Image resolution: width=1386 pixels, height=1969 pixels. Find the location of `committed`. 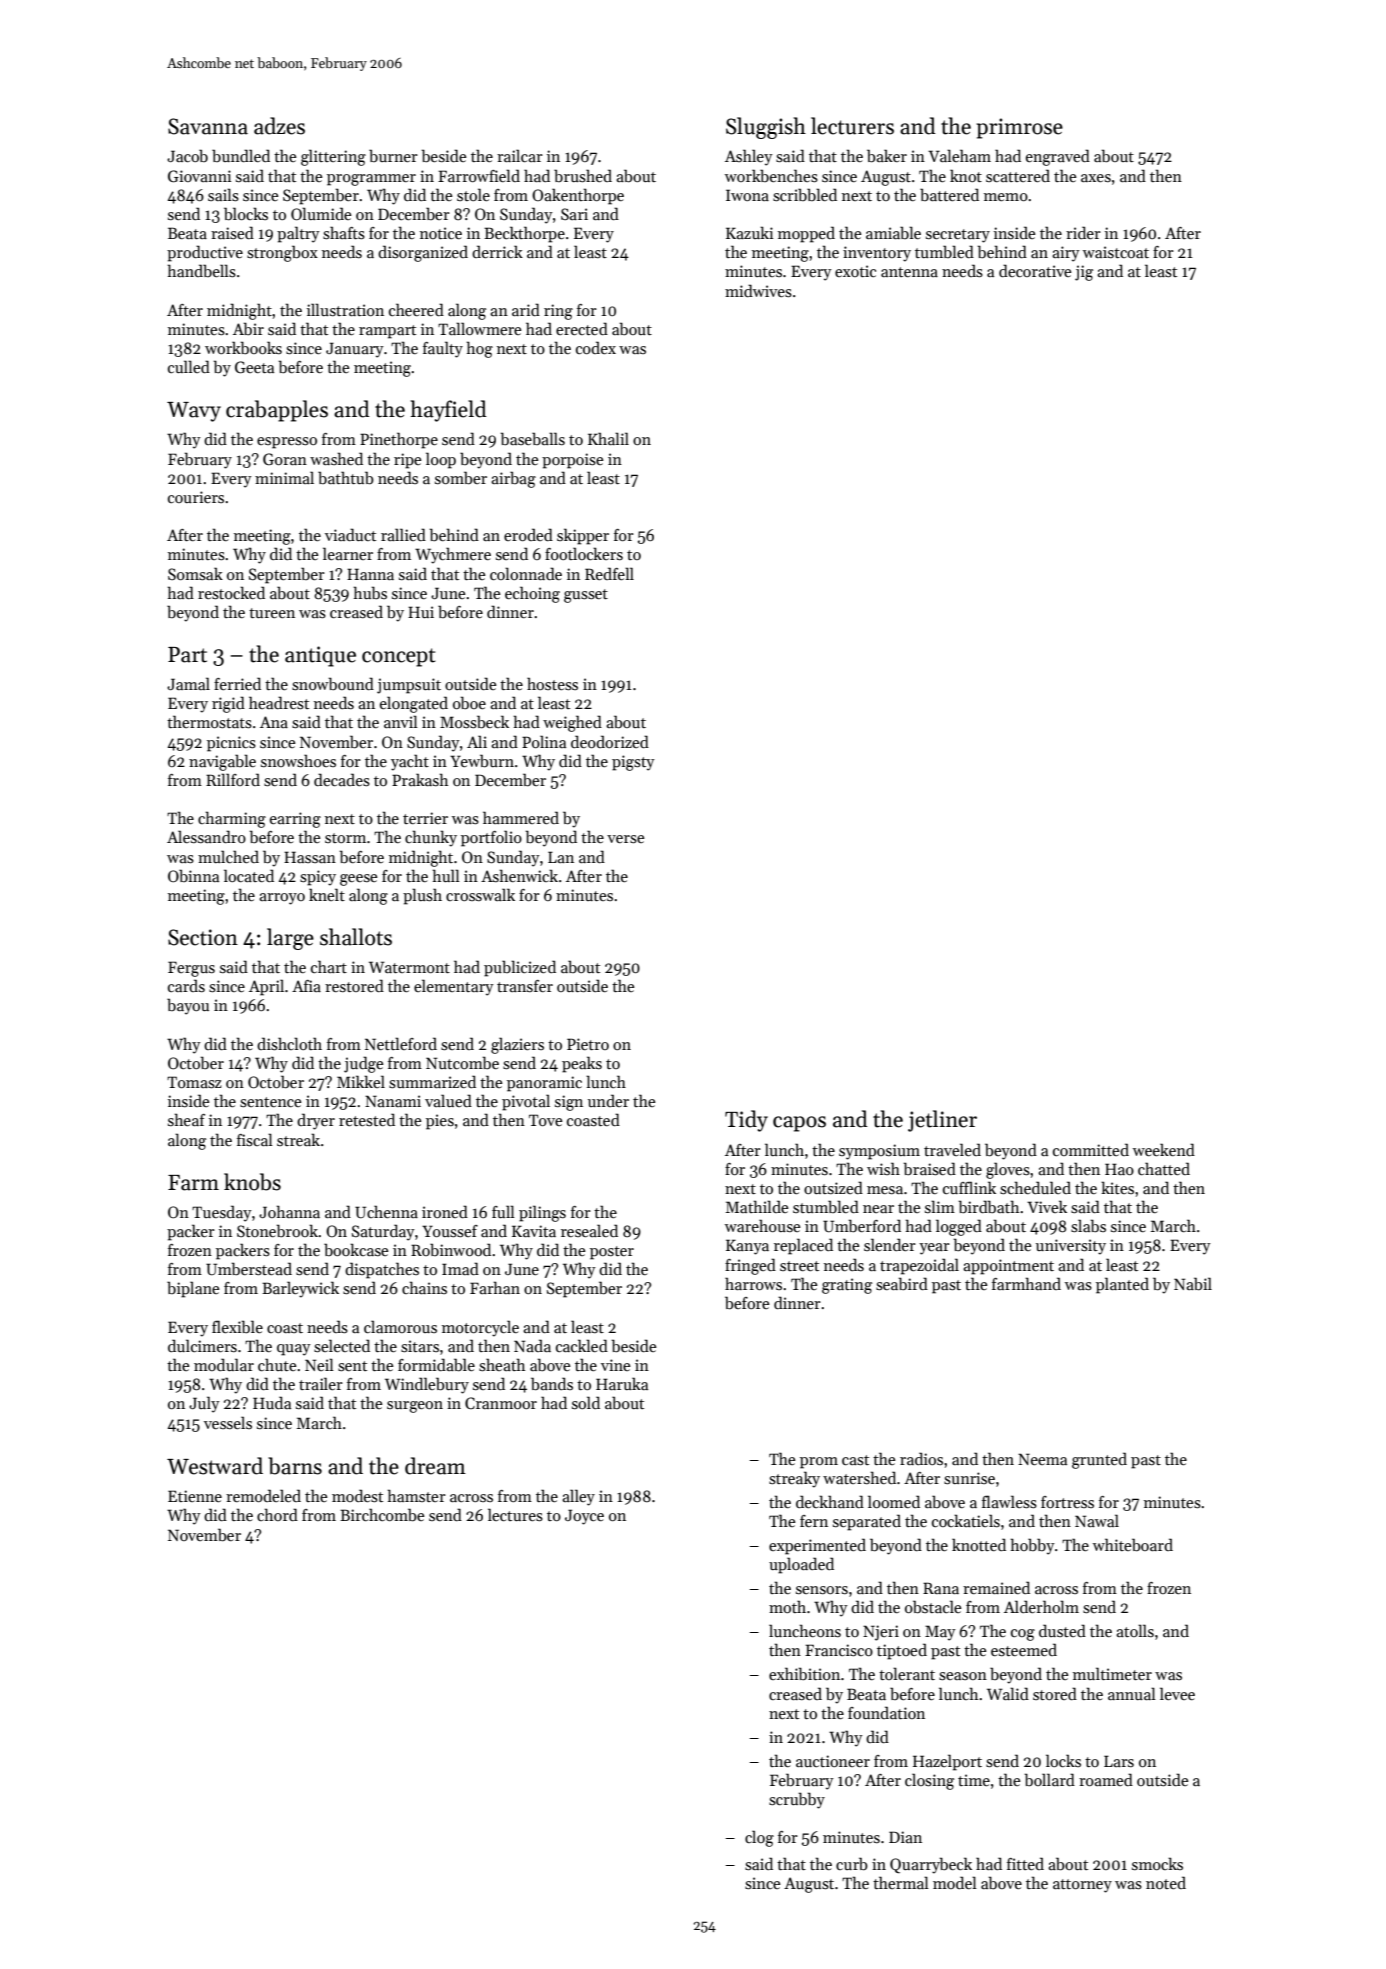

committed is located at coordinates (1091, 1149).
